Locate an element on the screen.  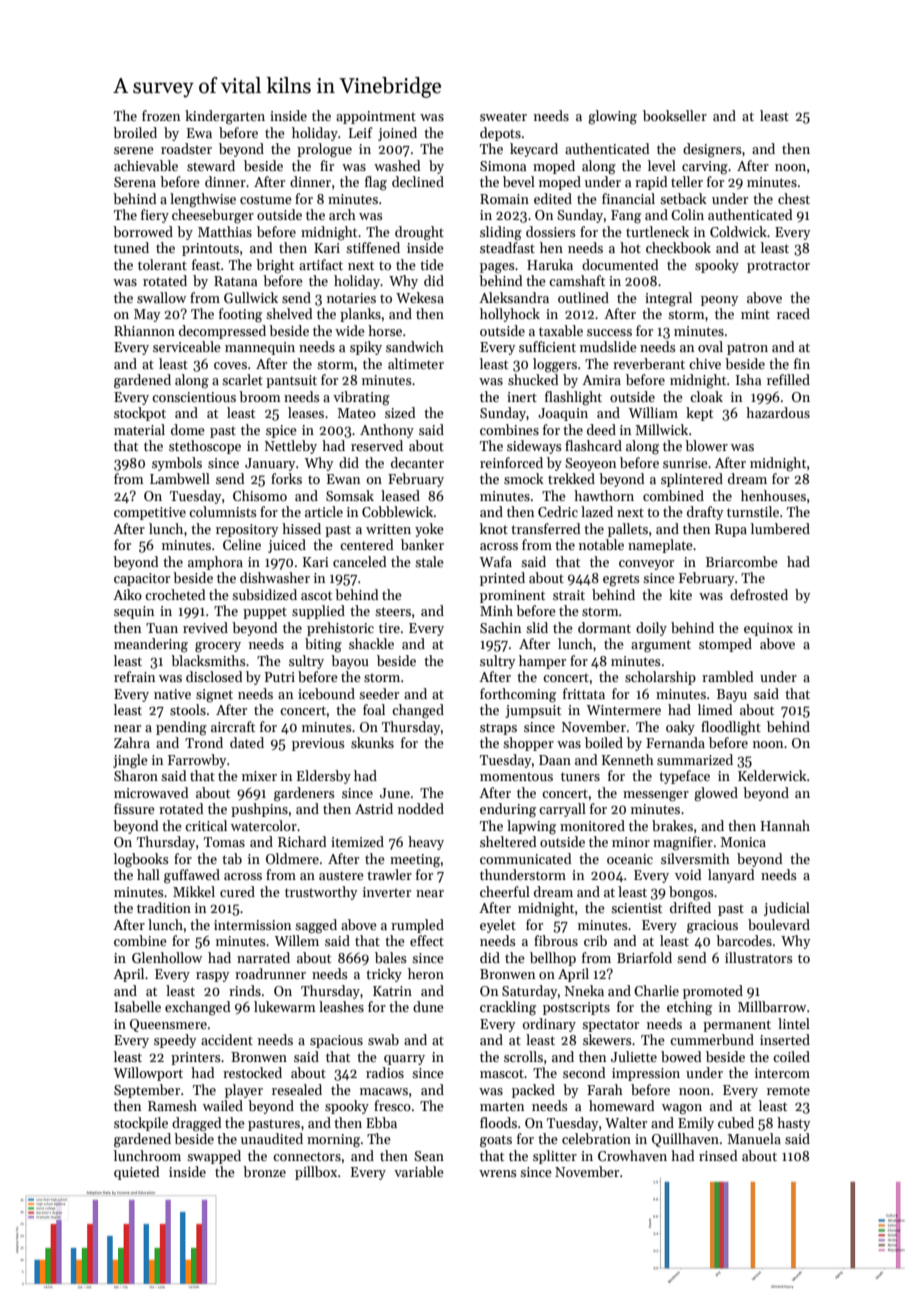
frozen is located at coordinates (161, 115).
